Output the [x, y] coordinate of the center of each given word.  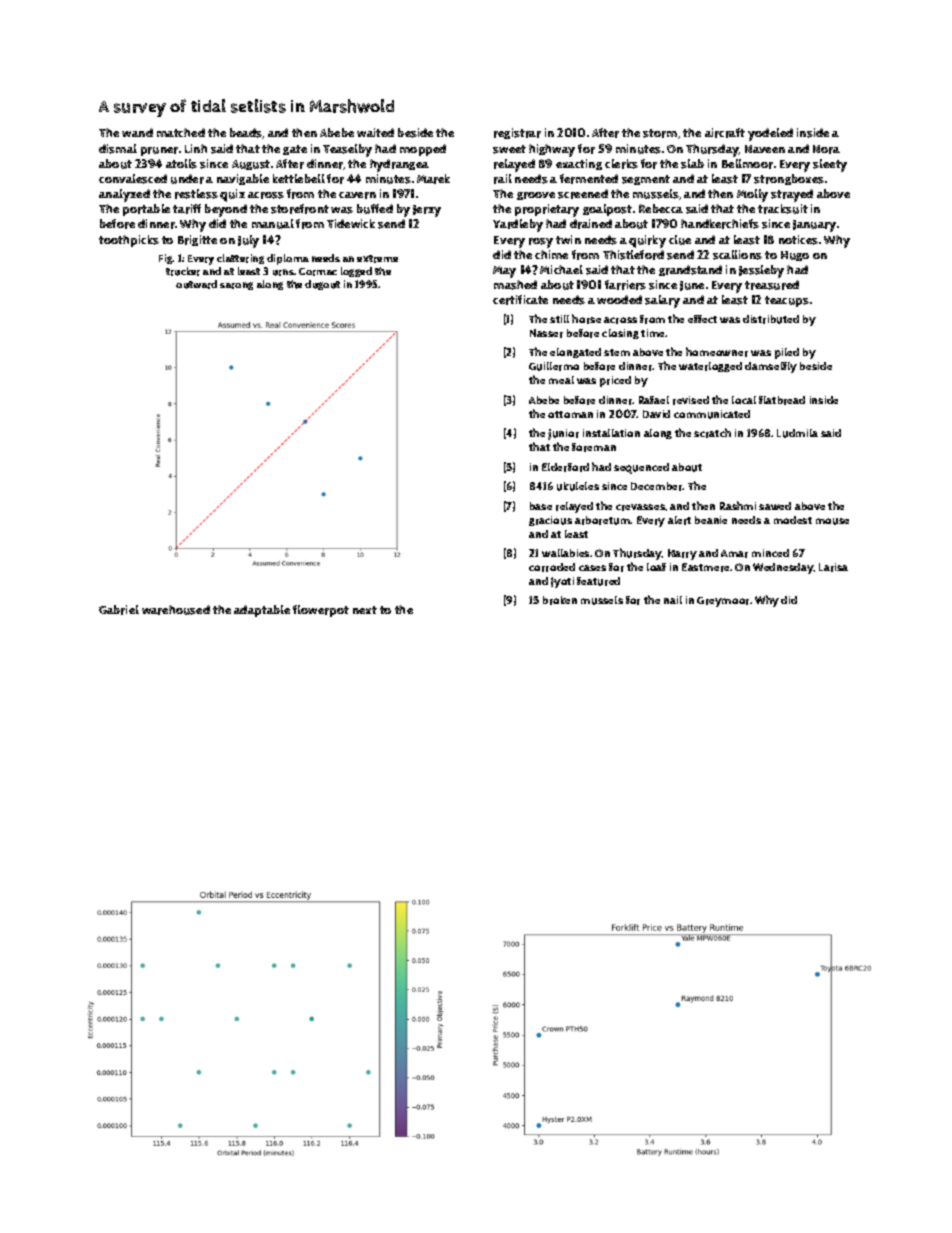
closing [620, 334]
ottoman [570, 414]
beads [246, 133]
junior [563, 434]
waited [375, 132]
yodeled [770, 134]
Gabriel [119, 610]
